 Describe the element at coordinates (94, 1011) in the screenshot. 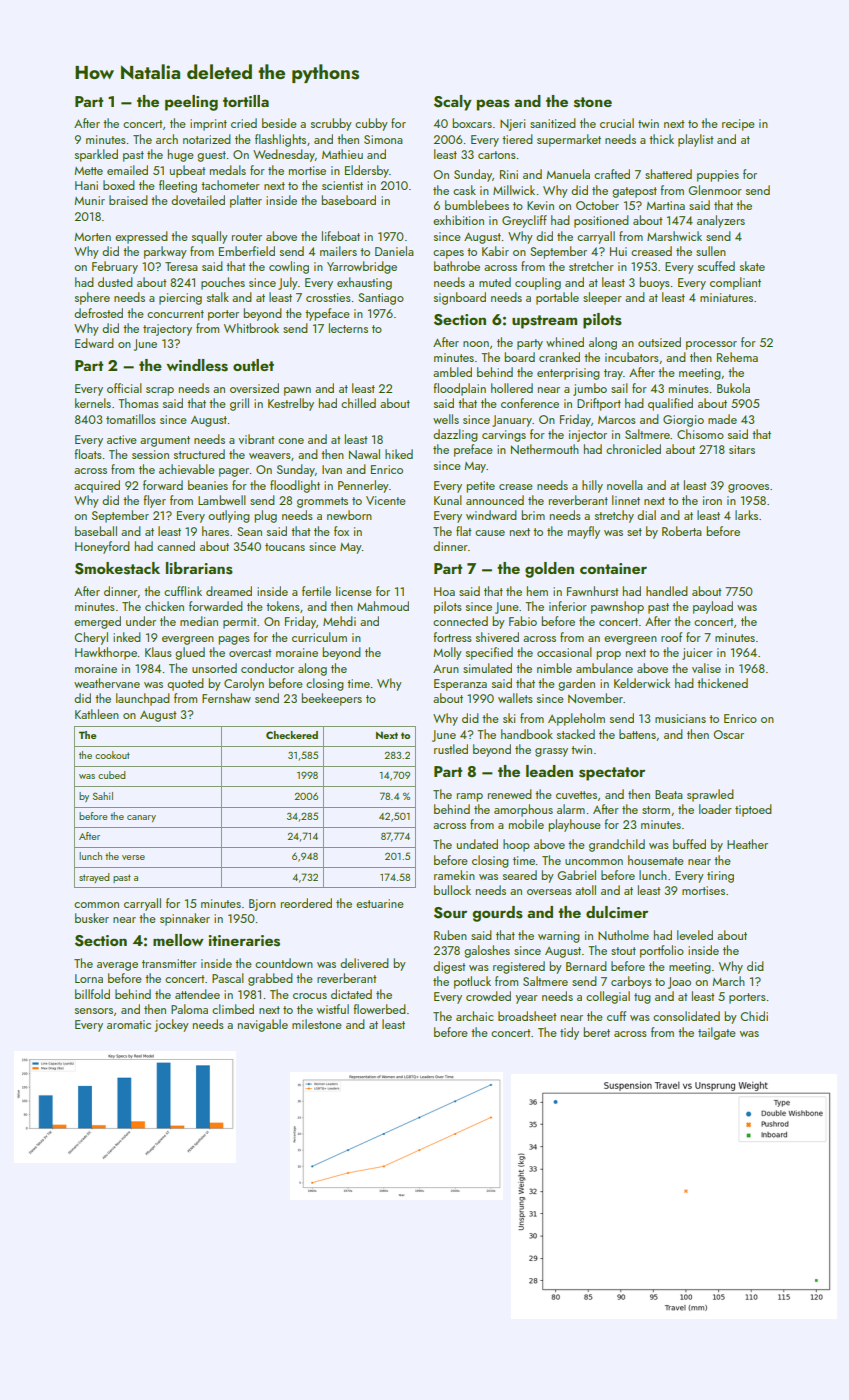

I see `sensors` at that location.
